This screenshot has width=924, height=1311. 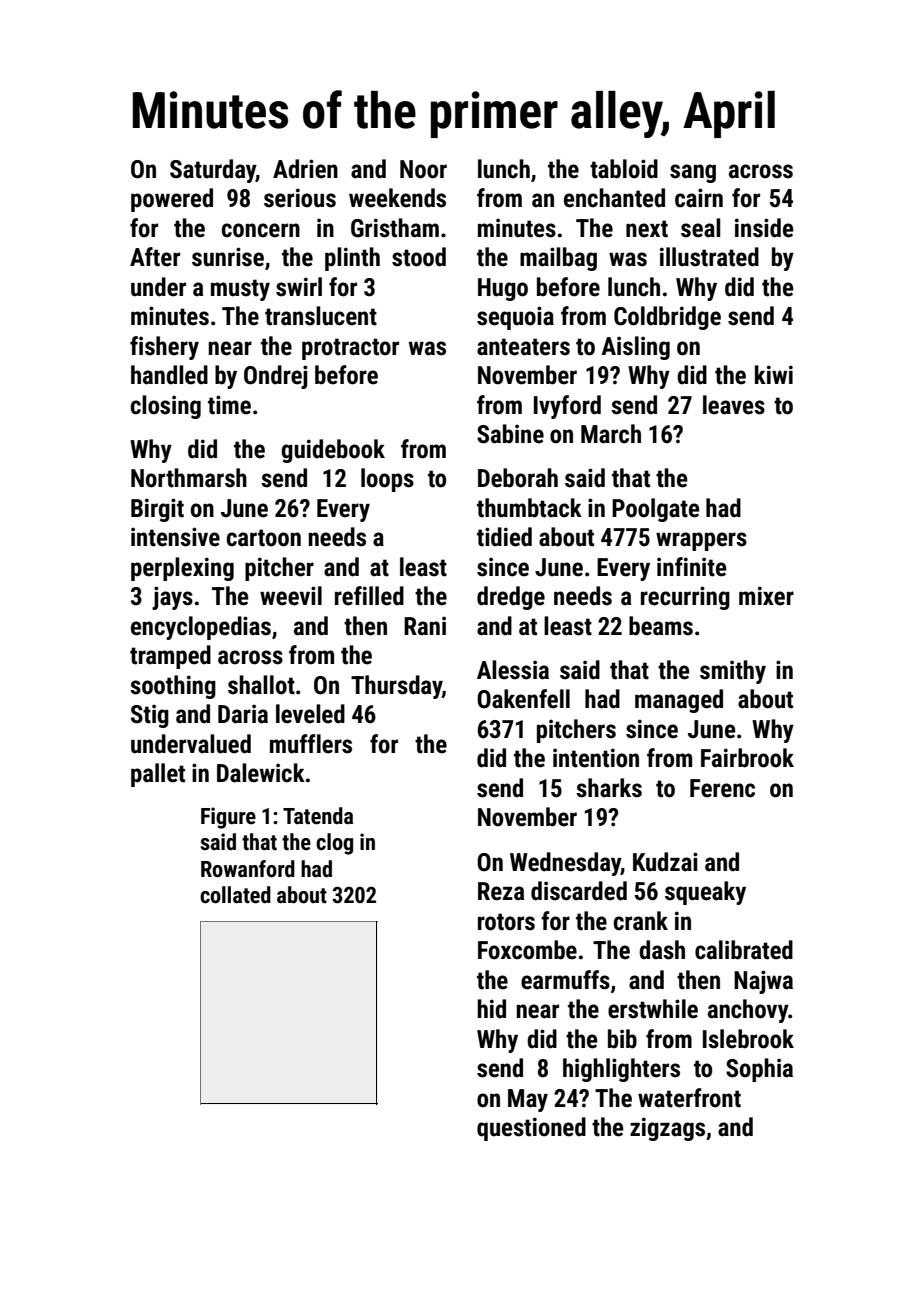 What do you see at coordinates (213, 171) in the screenshot?
I see `Saturday` at bounding box center [213, 171].
